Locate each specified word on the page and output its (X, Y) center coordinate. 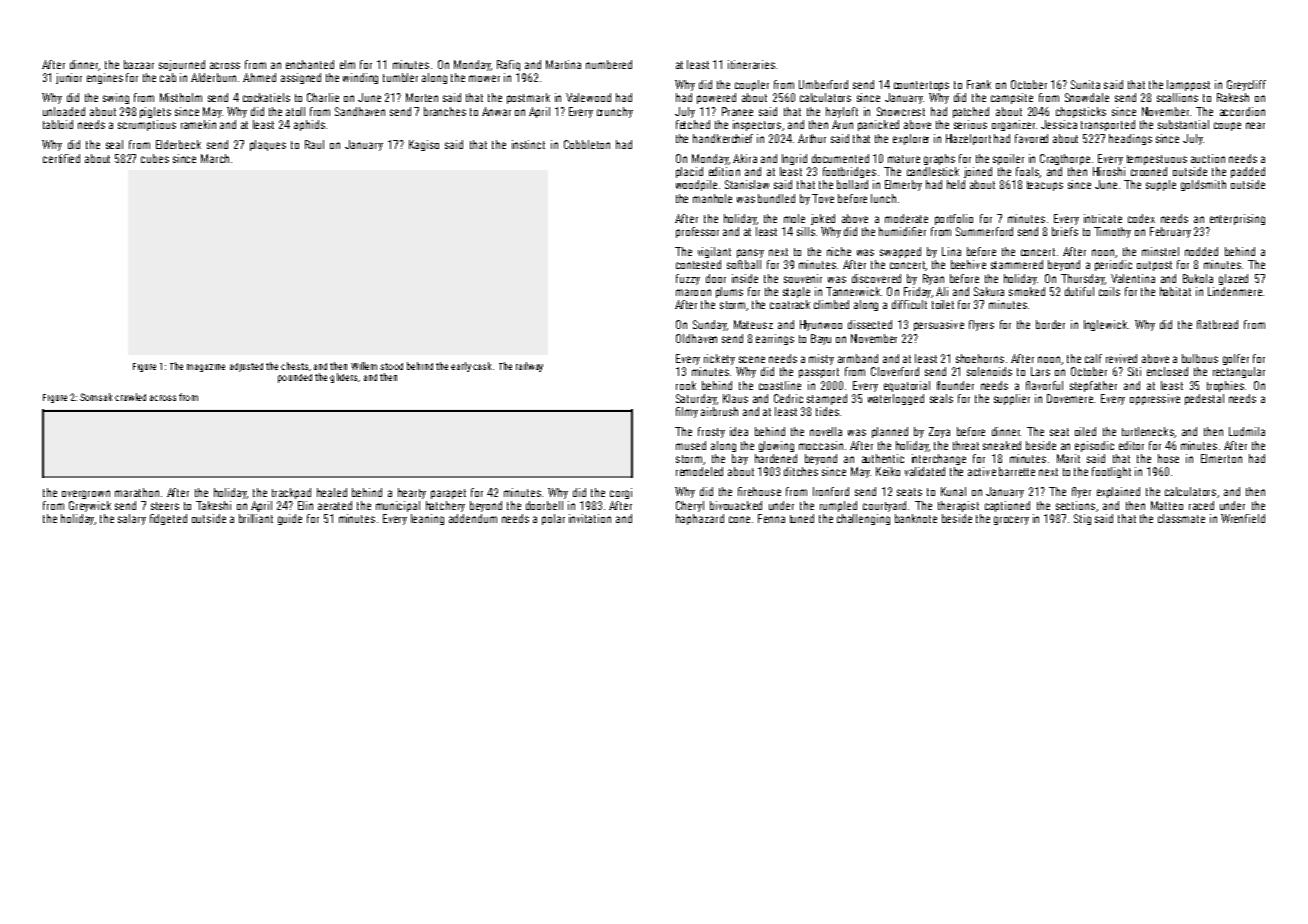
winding (360, 78)
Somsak (96, 397)
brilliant (256, 518)
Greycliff (1246, 85)
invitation (590, 518)
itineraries (751, 64)
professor (697, 232)
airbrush (719, 411)
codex (1141, 218)
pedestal (1204, 399)
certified (61, 158)
